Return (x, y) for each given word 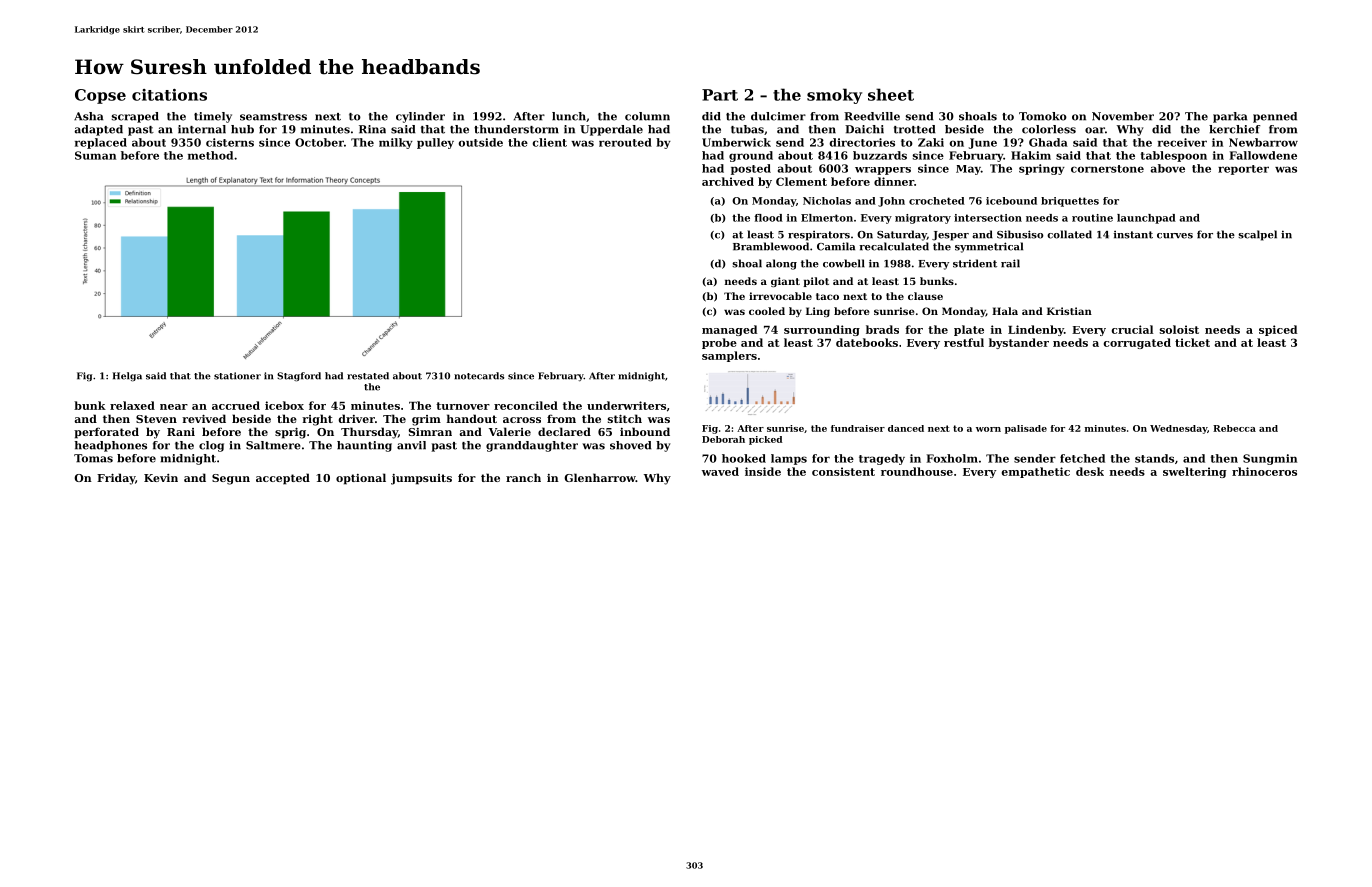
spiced (1278, 330)
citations (169, 95)
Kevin (161, 478)
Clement (801, 181)
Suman (95, 155)
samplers (729, 356)
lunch (569, 116)
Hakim (1031, 155)
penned (1275, 117)
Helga (127, 377)
